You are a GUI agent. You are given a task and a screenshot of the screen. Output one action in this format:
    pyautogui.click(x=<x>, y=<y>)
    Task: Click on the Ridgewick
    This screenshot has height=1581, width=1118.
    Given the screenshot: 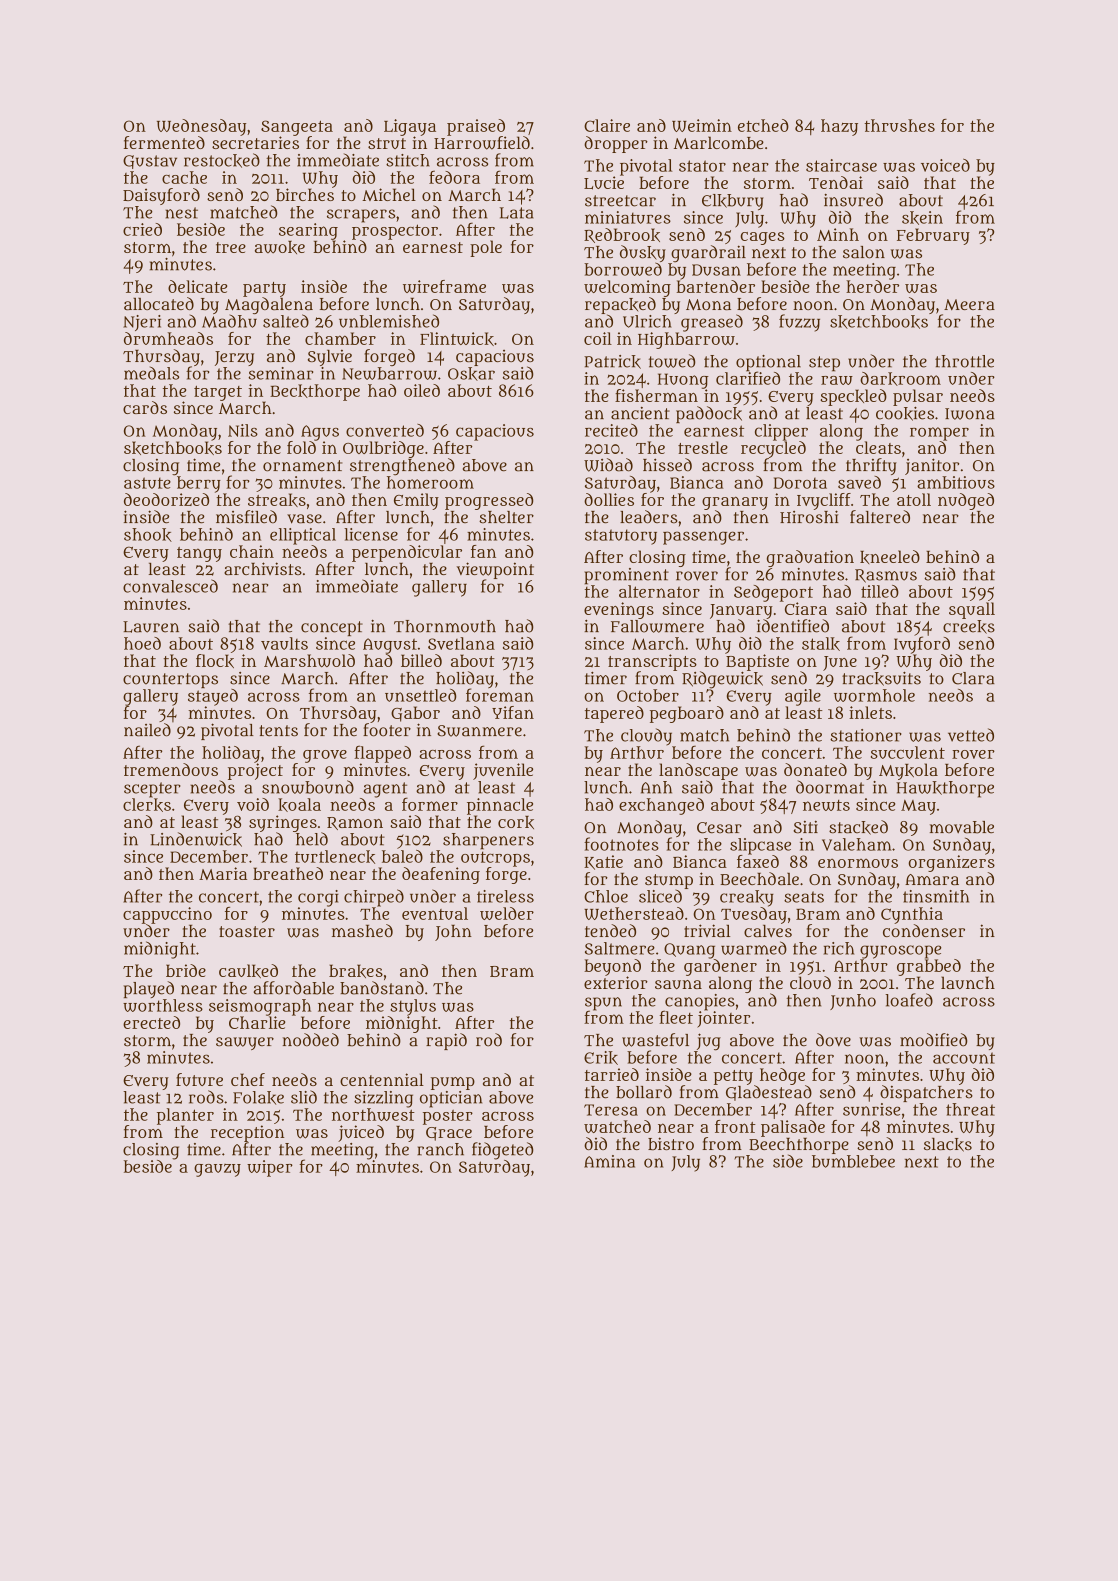 What is the action you would take?
    pyautogui.click(x=722, y=680)
